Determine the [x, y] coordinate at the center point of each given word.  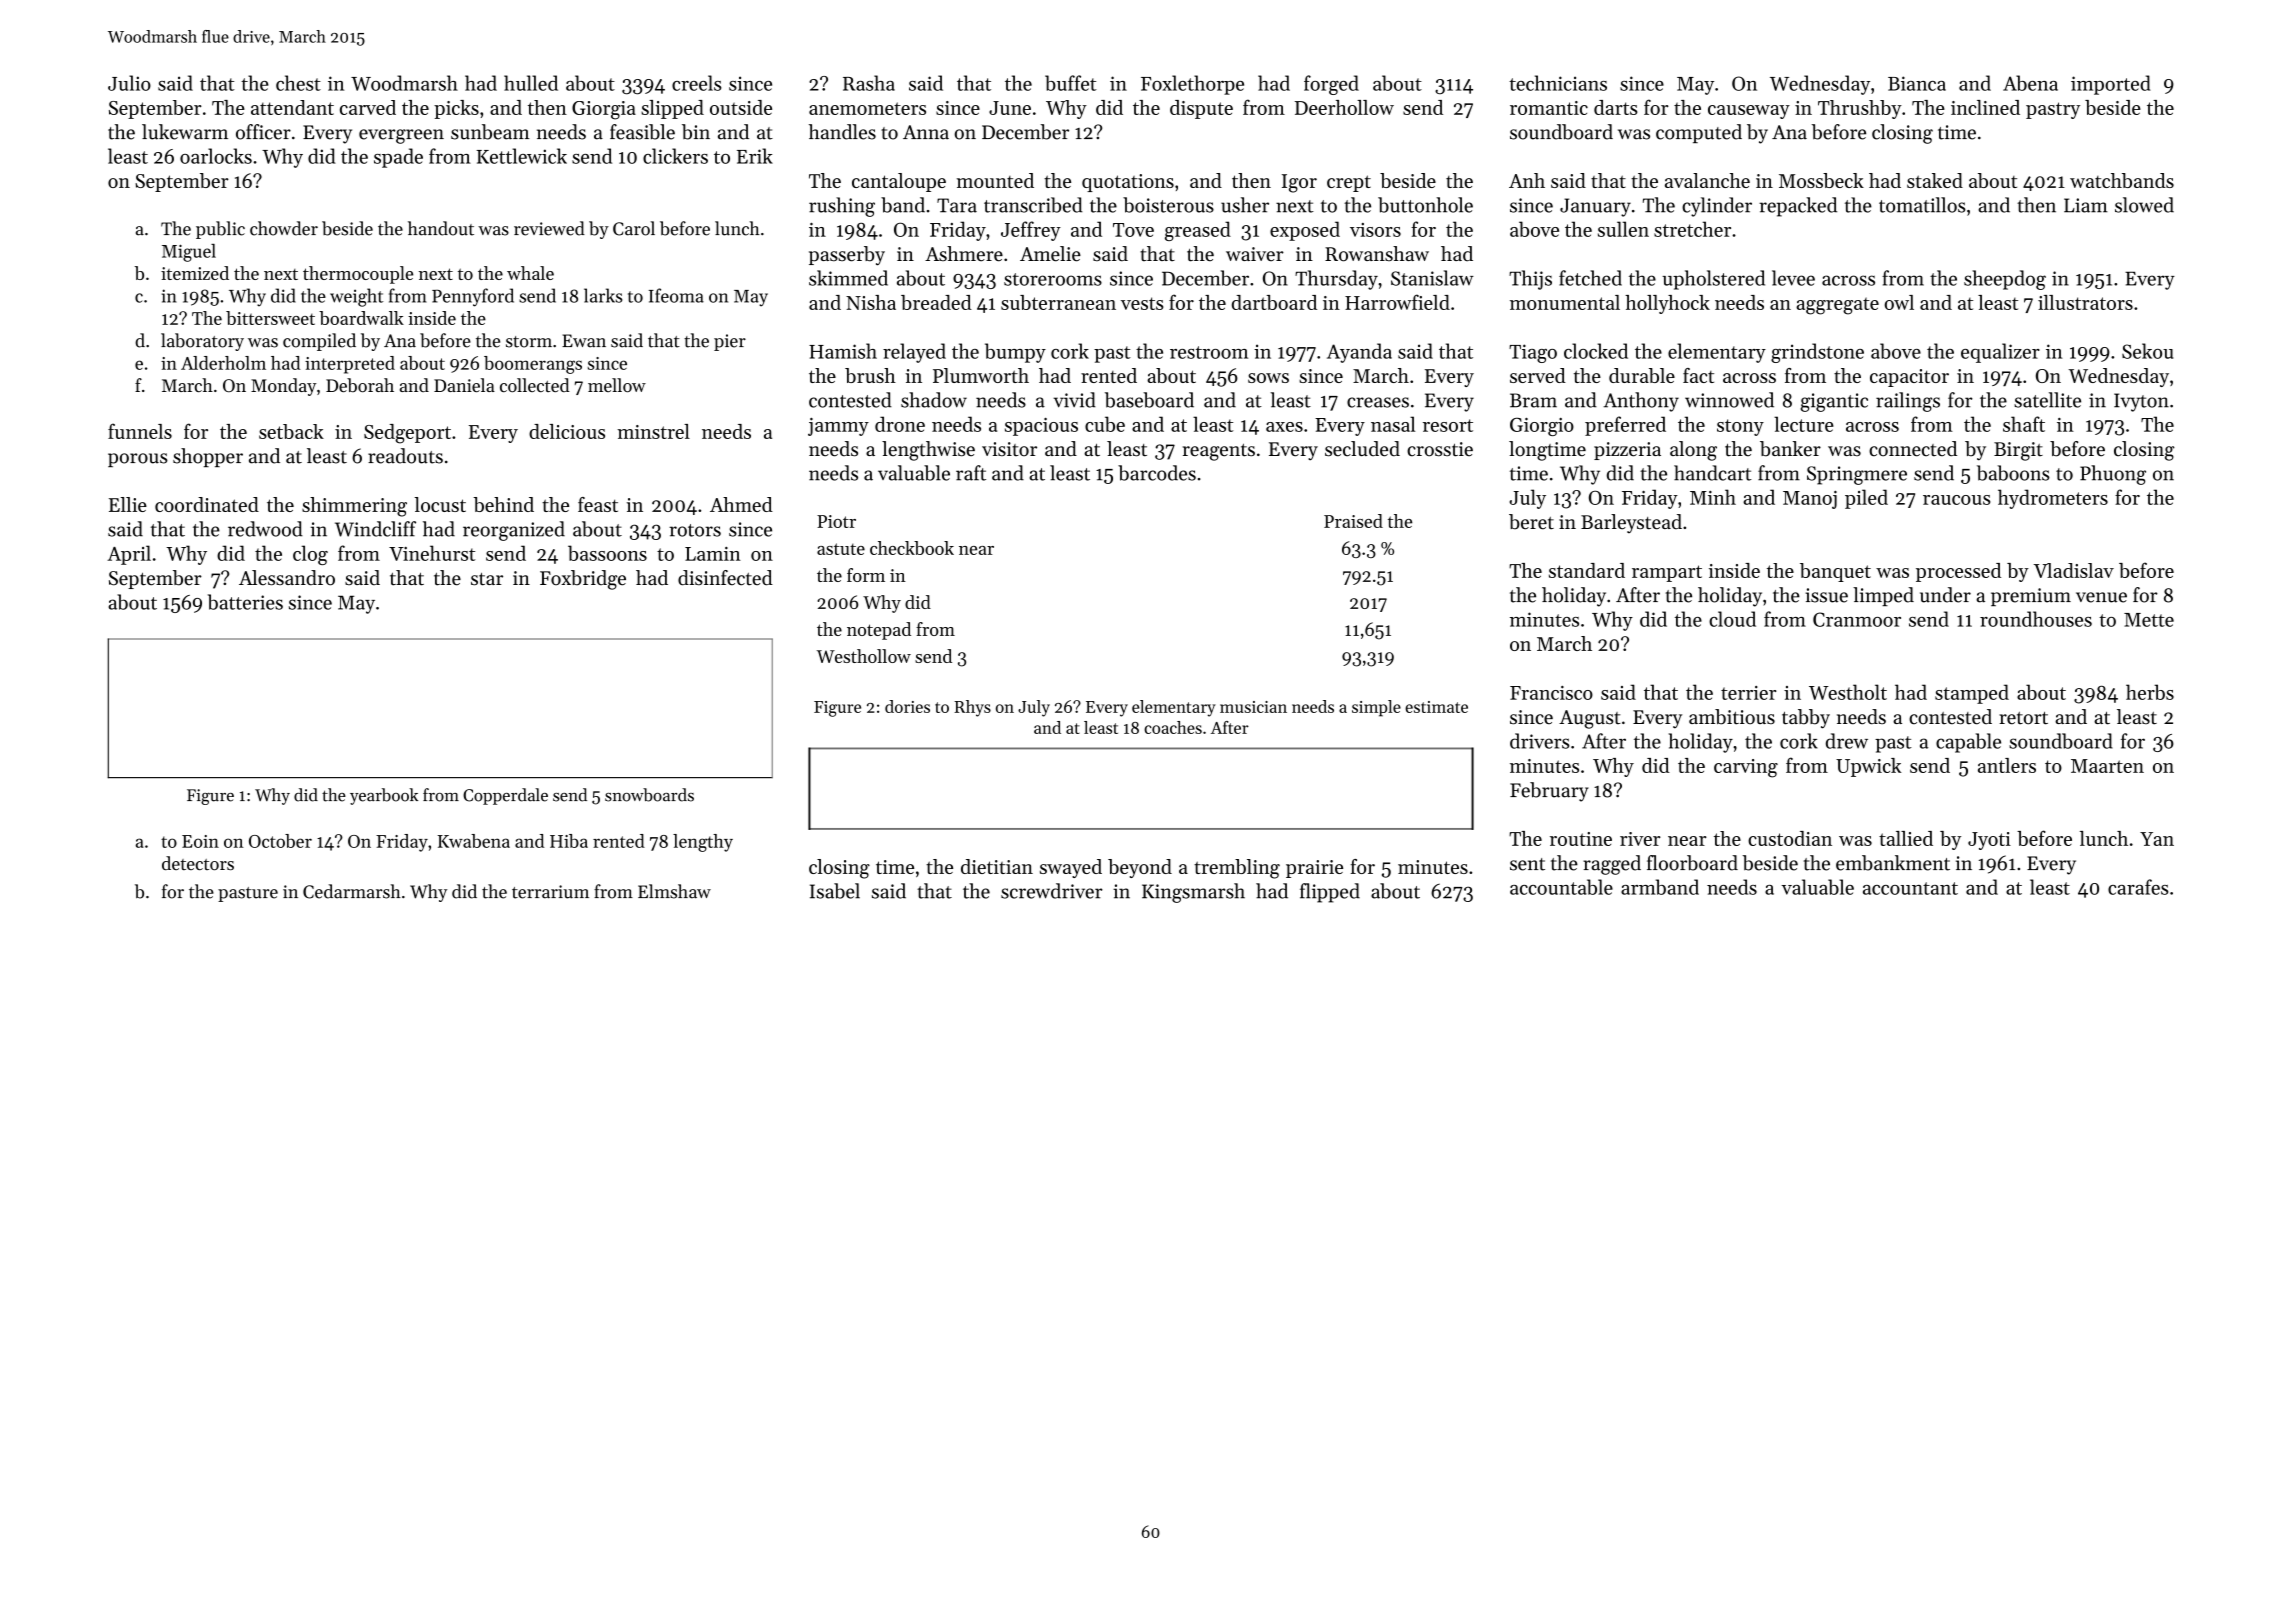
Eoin [200, 841]
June [1010, 108]
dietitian [997, 866]
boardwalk [361, 318]
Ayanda [1359, 353]
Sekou [2147, 351]
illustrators [2085, 302]
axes [1284, 427]
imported [2110, 85]
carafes [2138, 887]
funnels [140, 431]
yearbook [384, 796]
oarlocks [216, 156]
